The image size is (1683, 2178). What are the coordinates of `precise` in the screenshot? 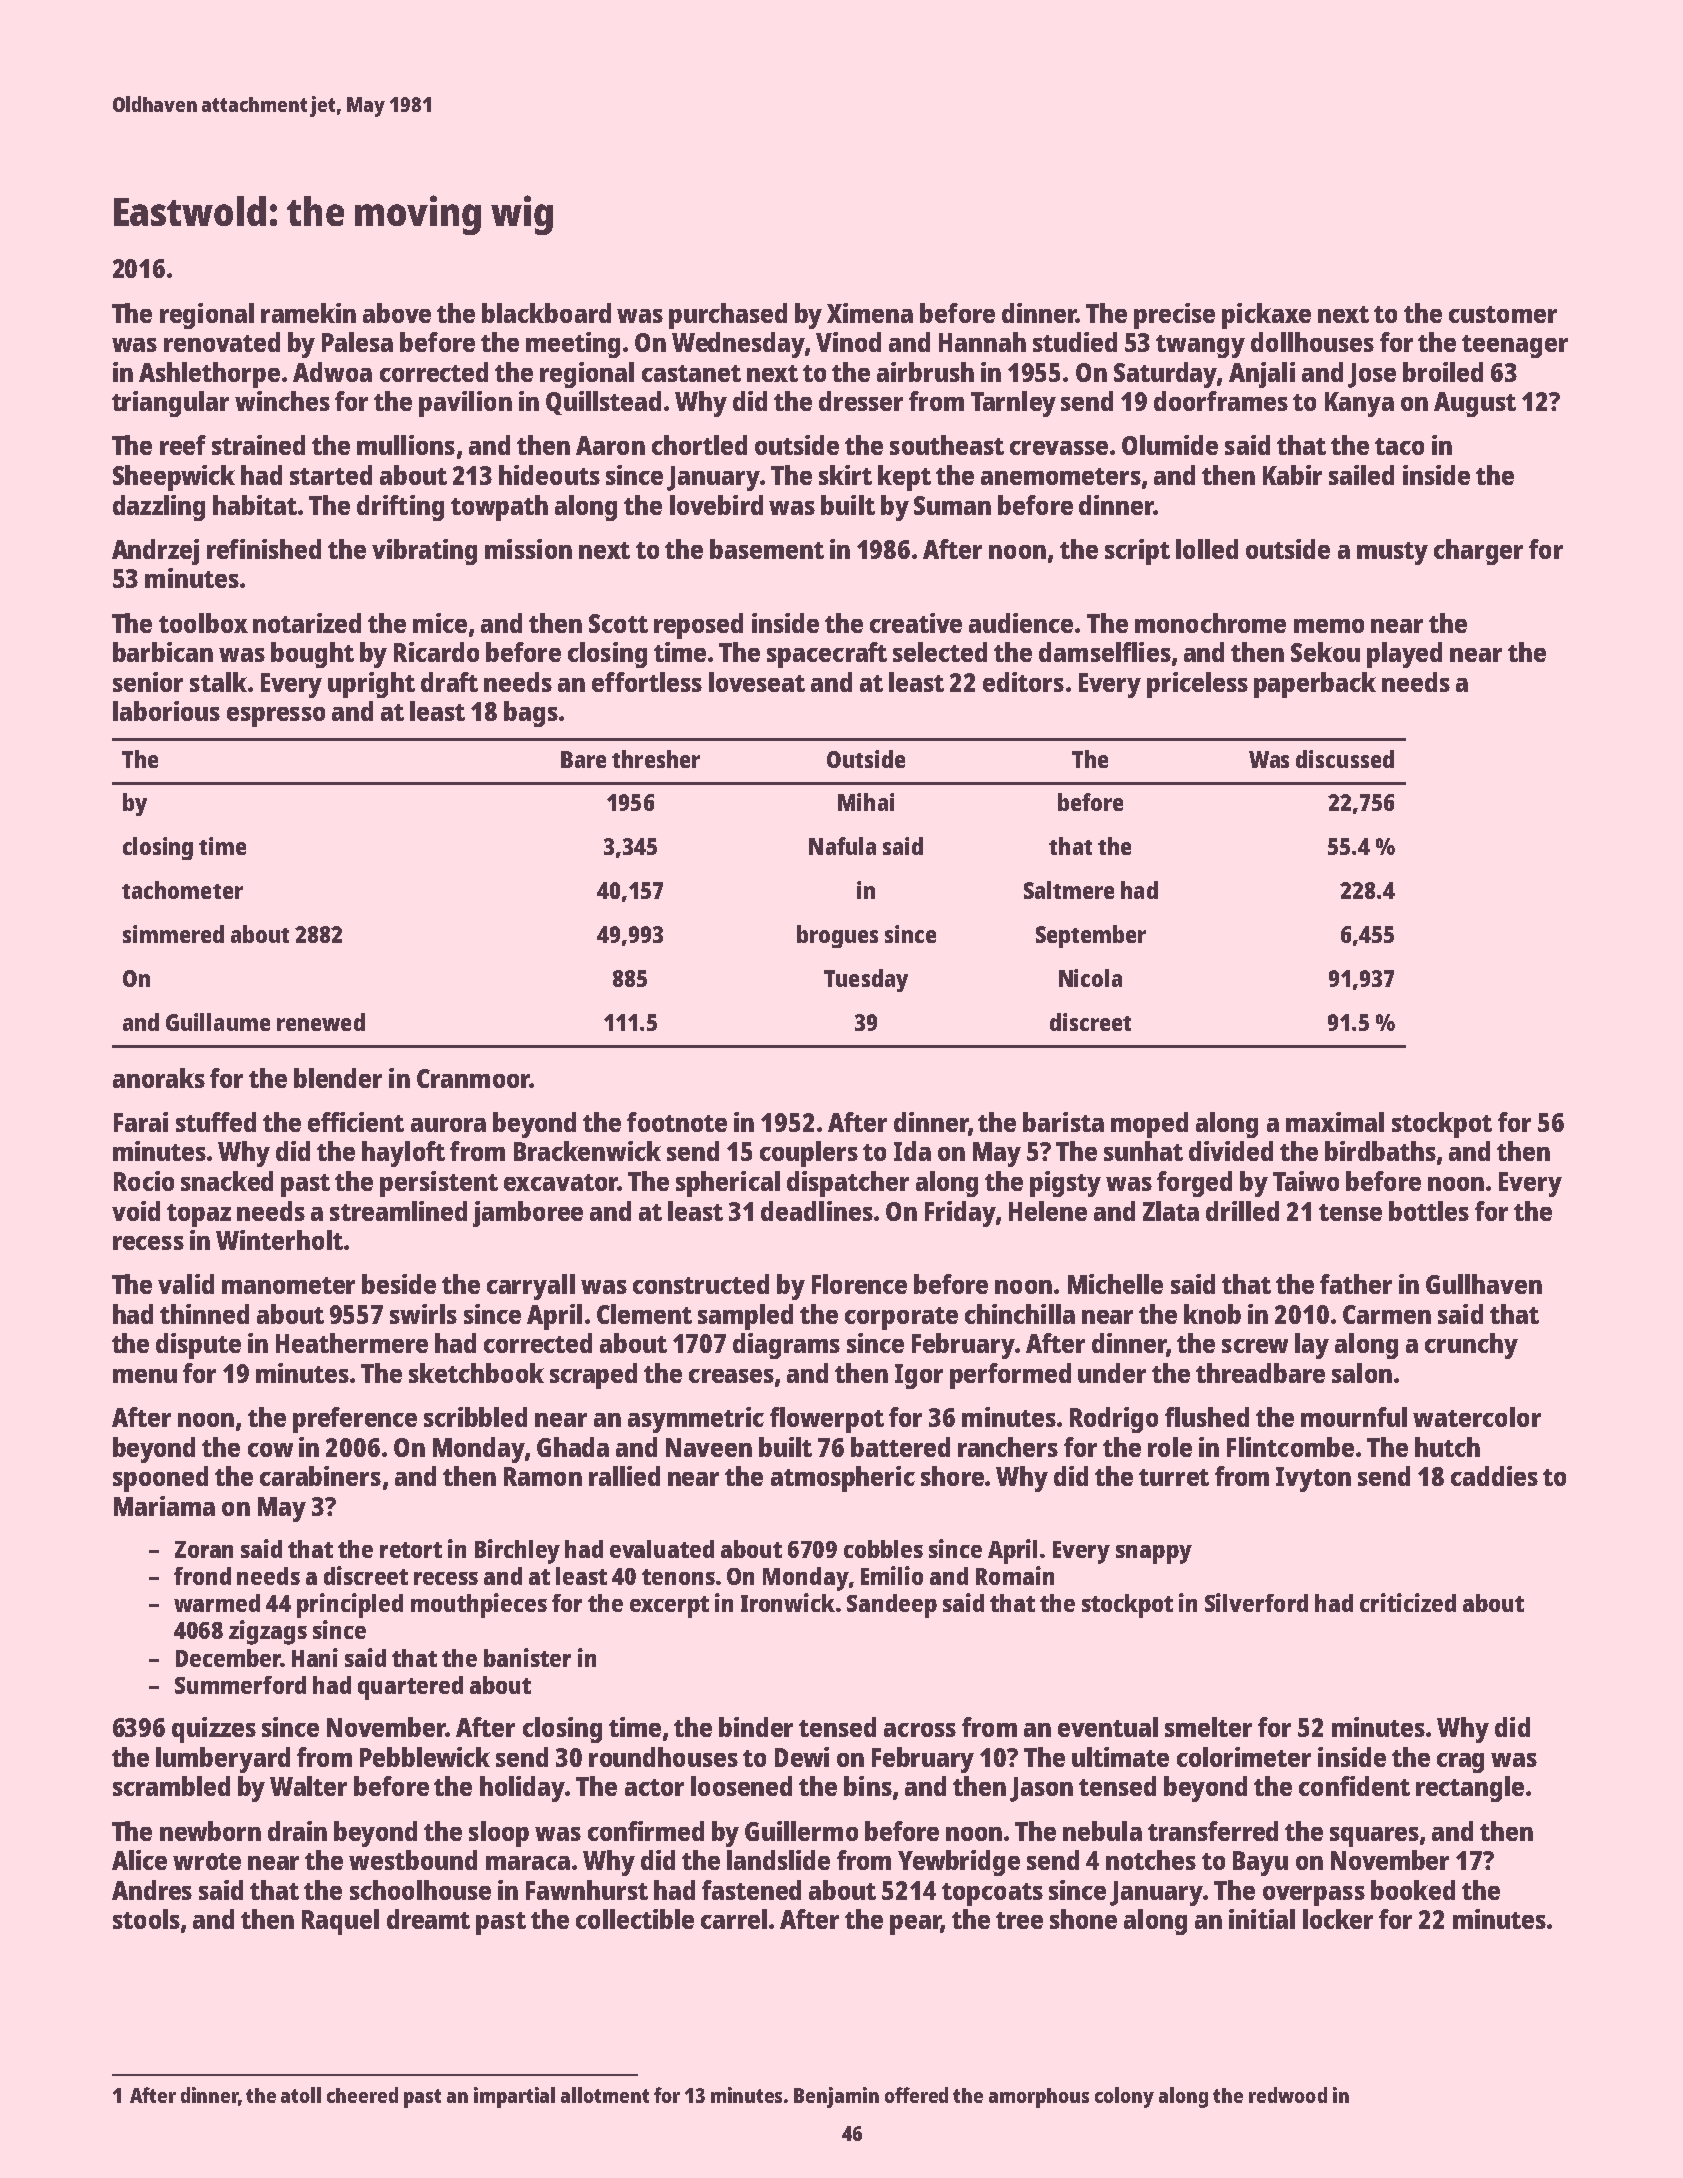 It's located at (1174, 316).
